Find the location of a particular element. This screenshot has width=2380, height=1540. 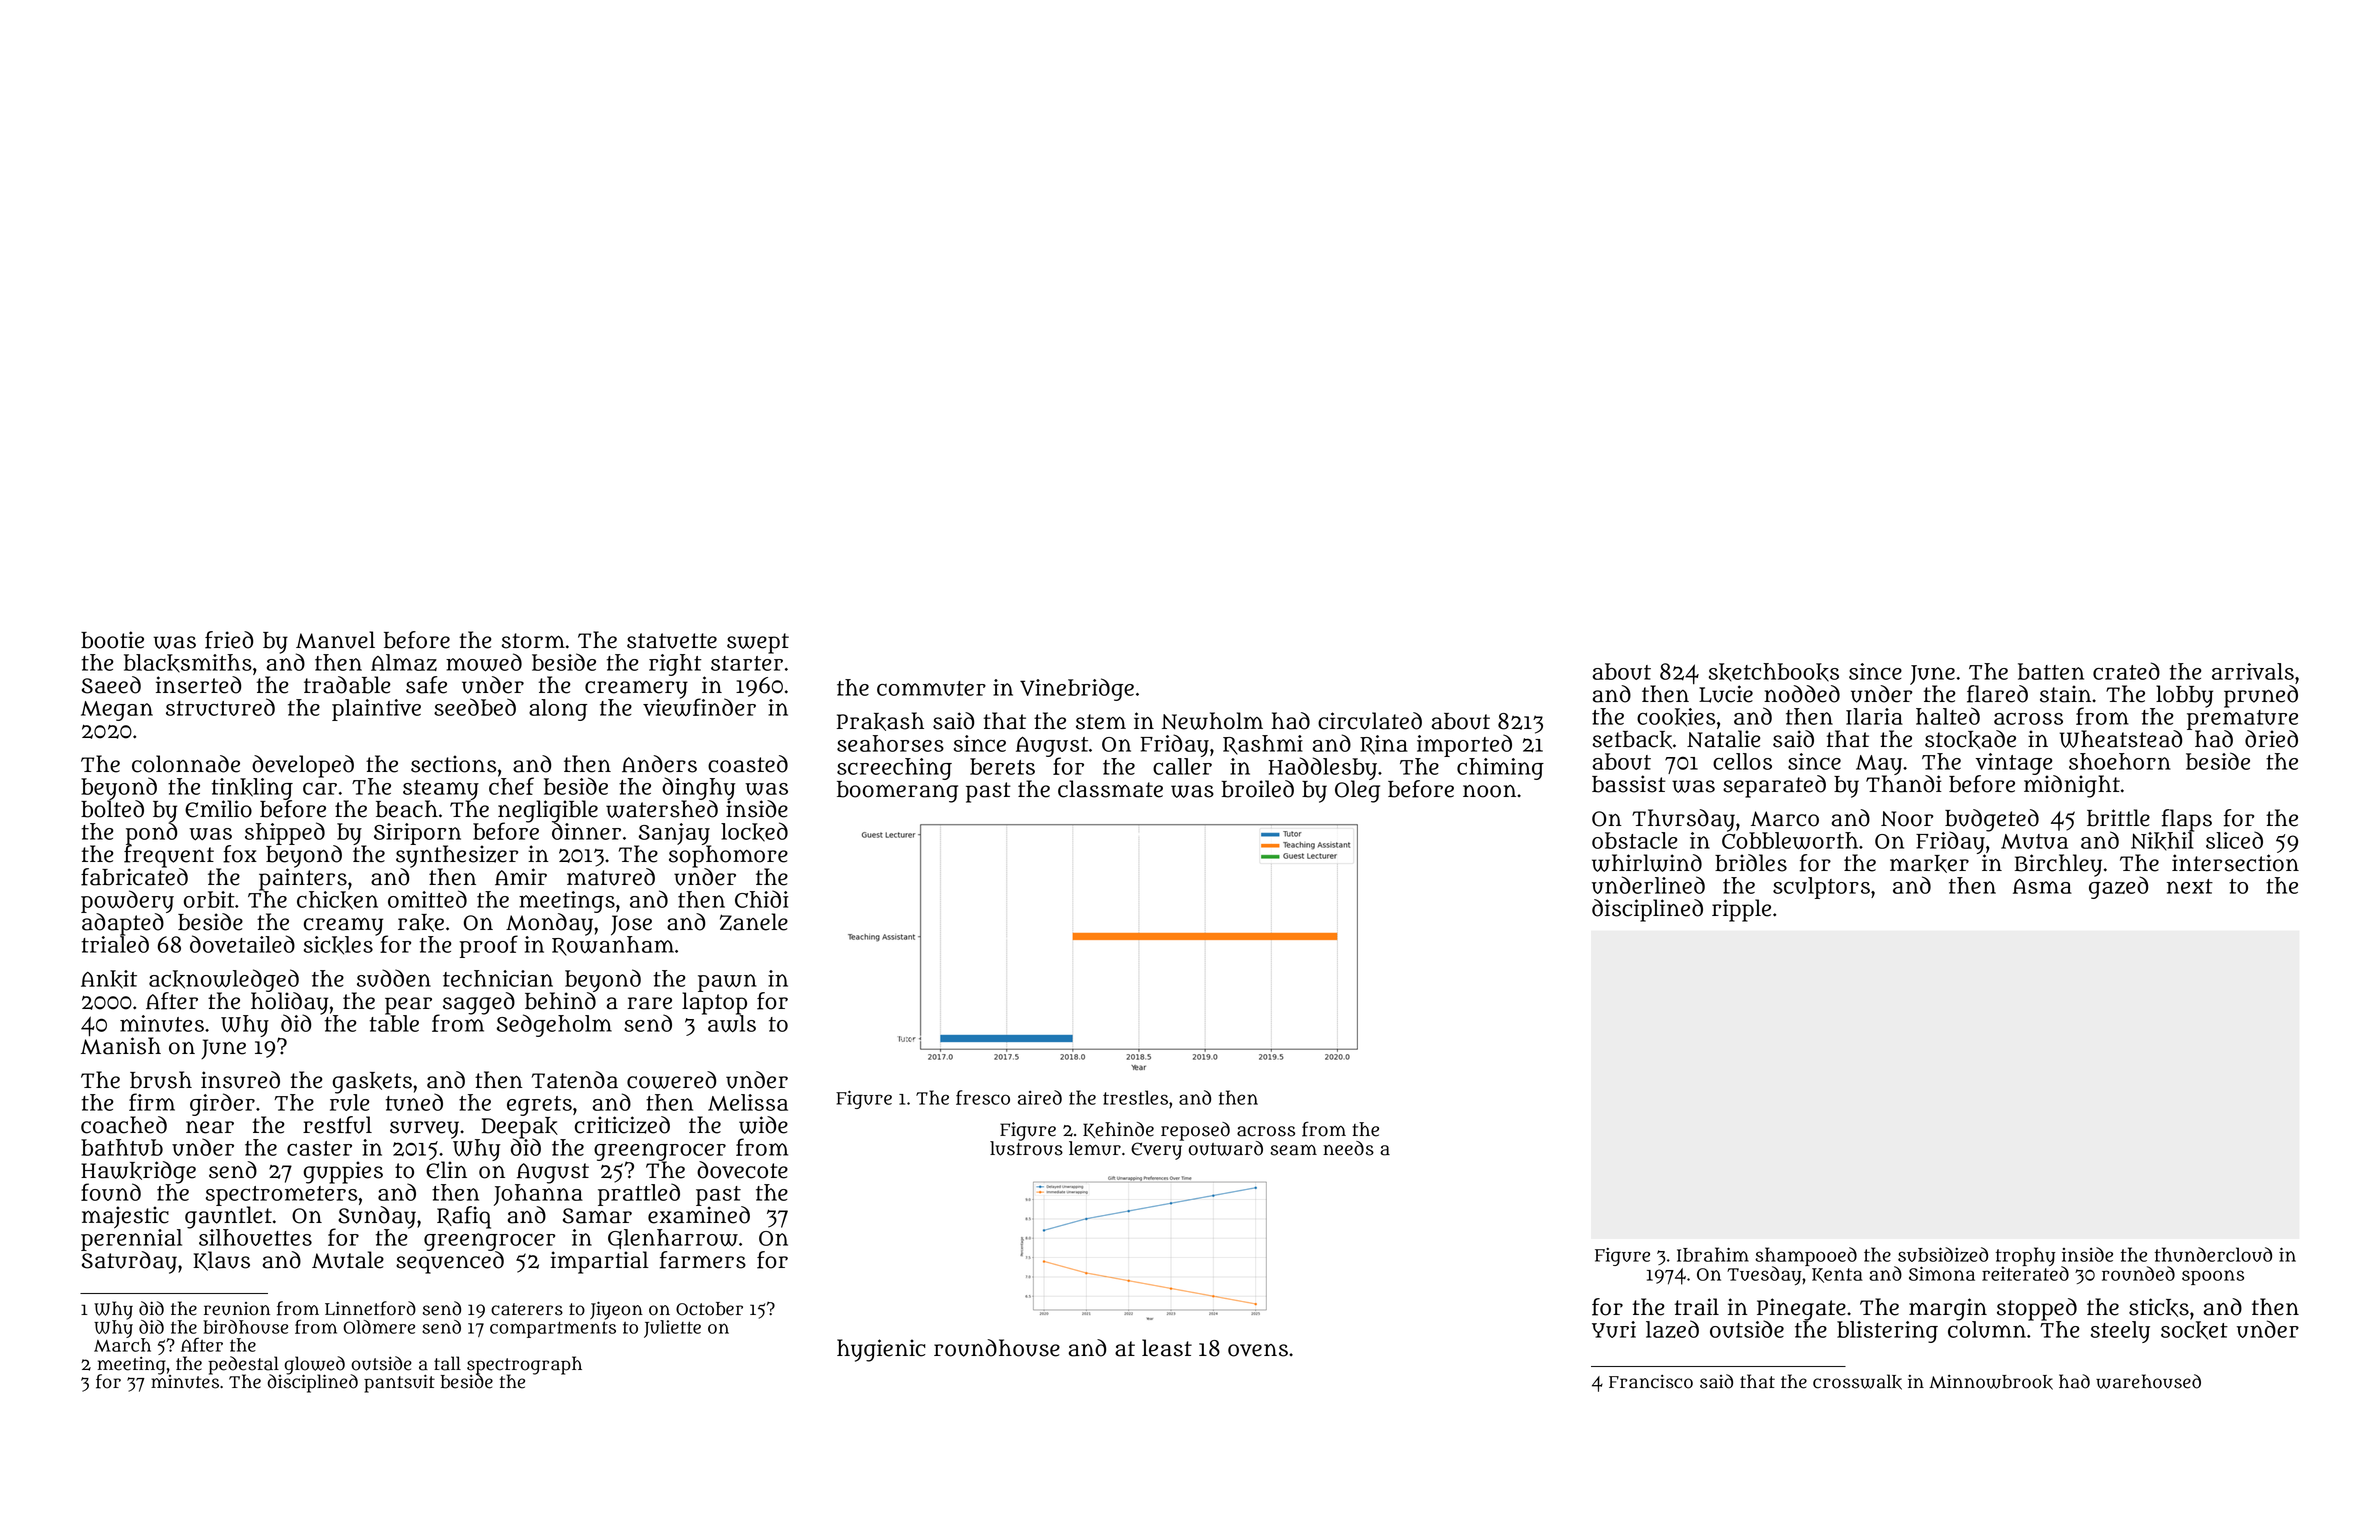

swept is located at coordinates (758, 643).
